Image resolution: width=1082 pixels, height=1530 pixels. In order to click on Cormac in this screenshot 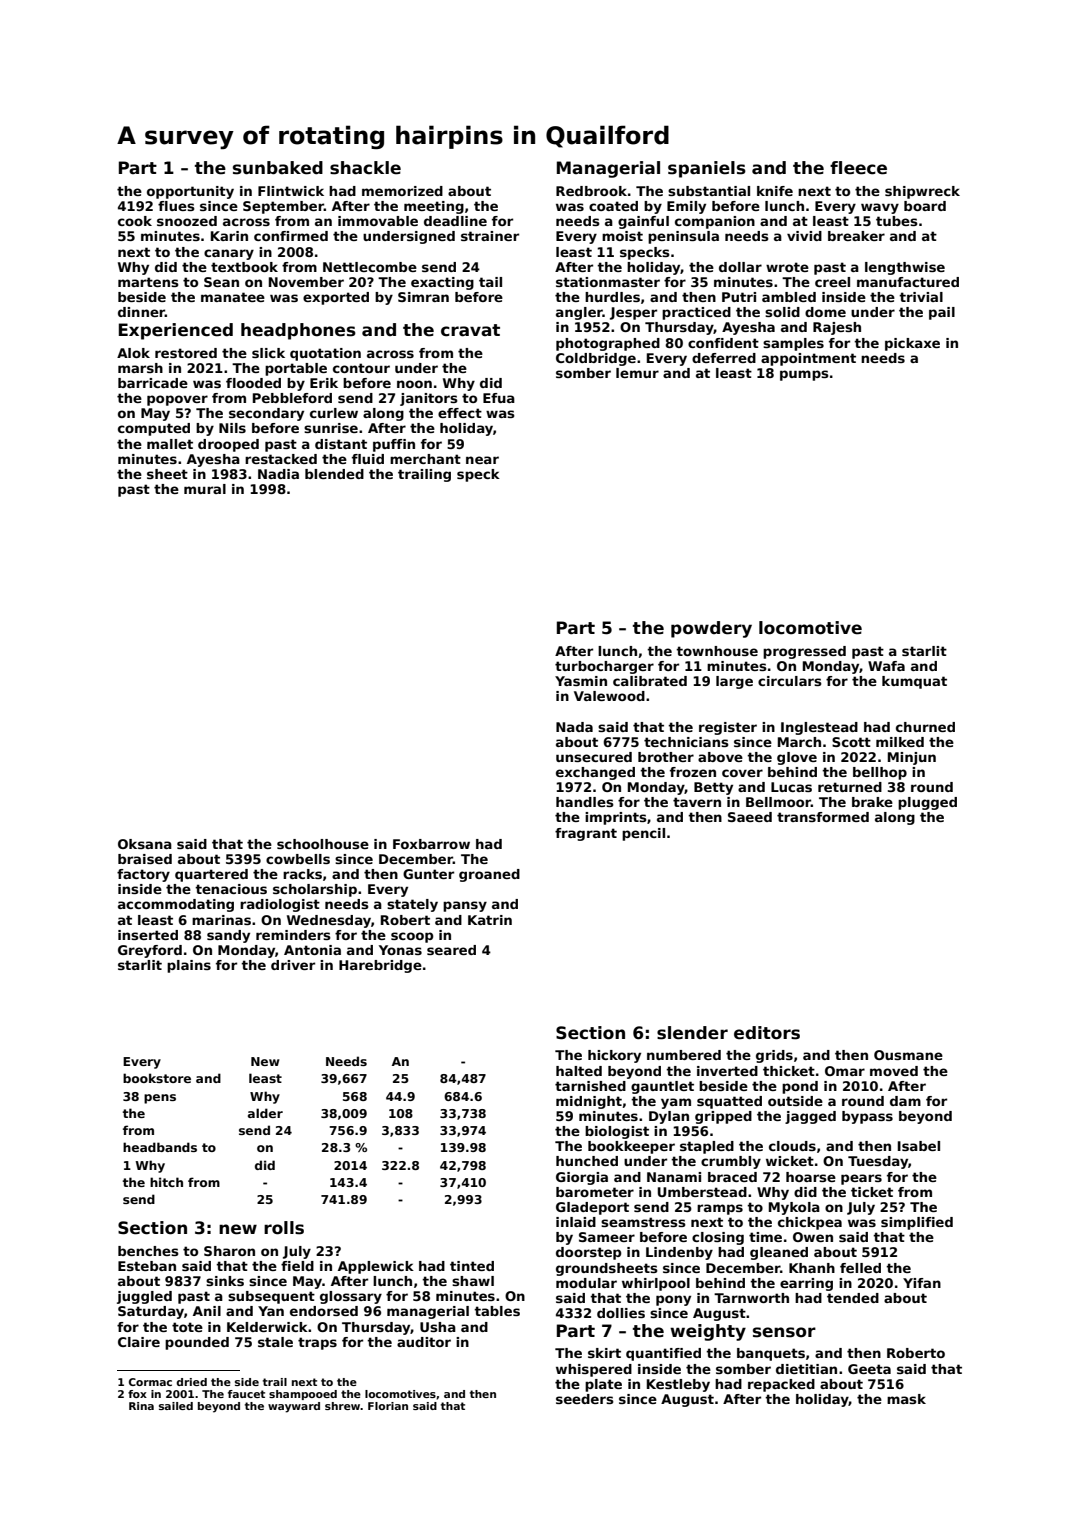, I will do `click(150, 1382)`.
